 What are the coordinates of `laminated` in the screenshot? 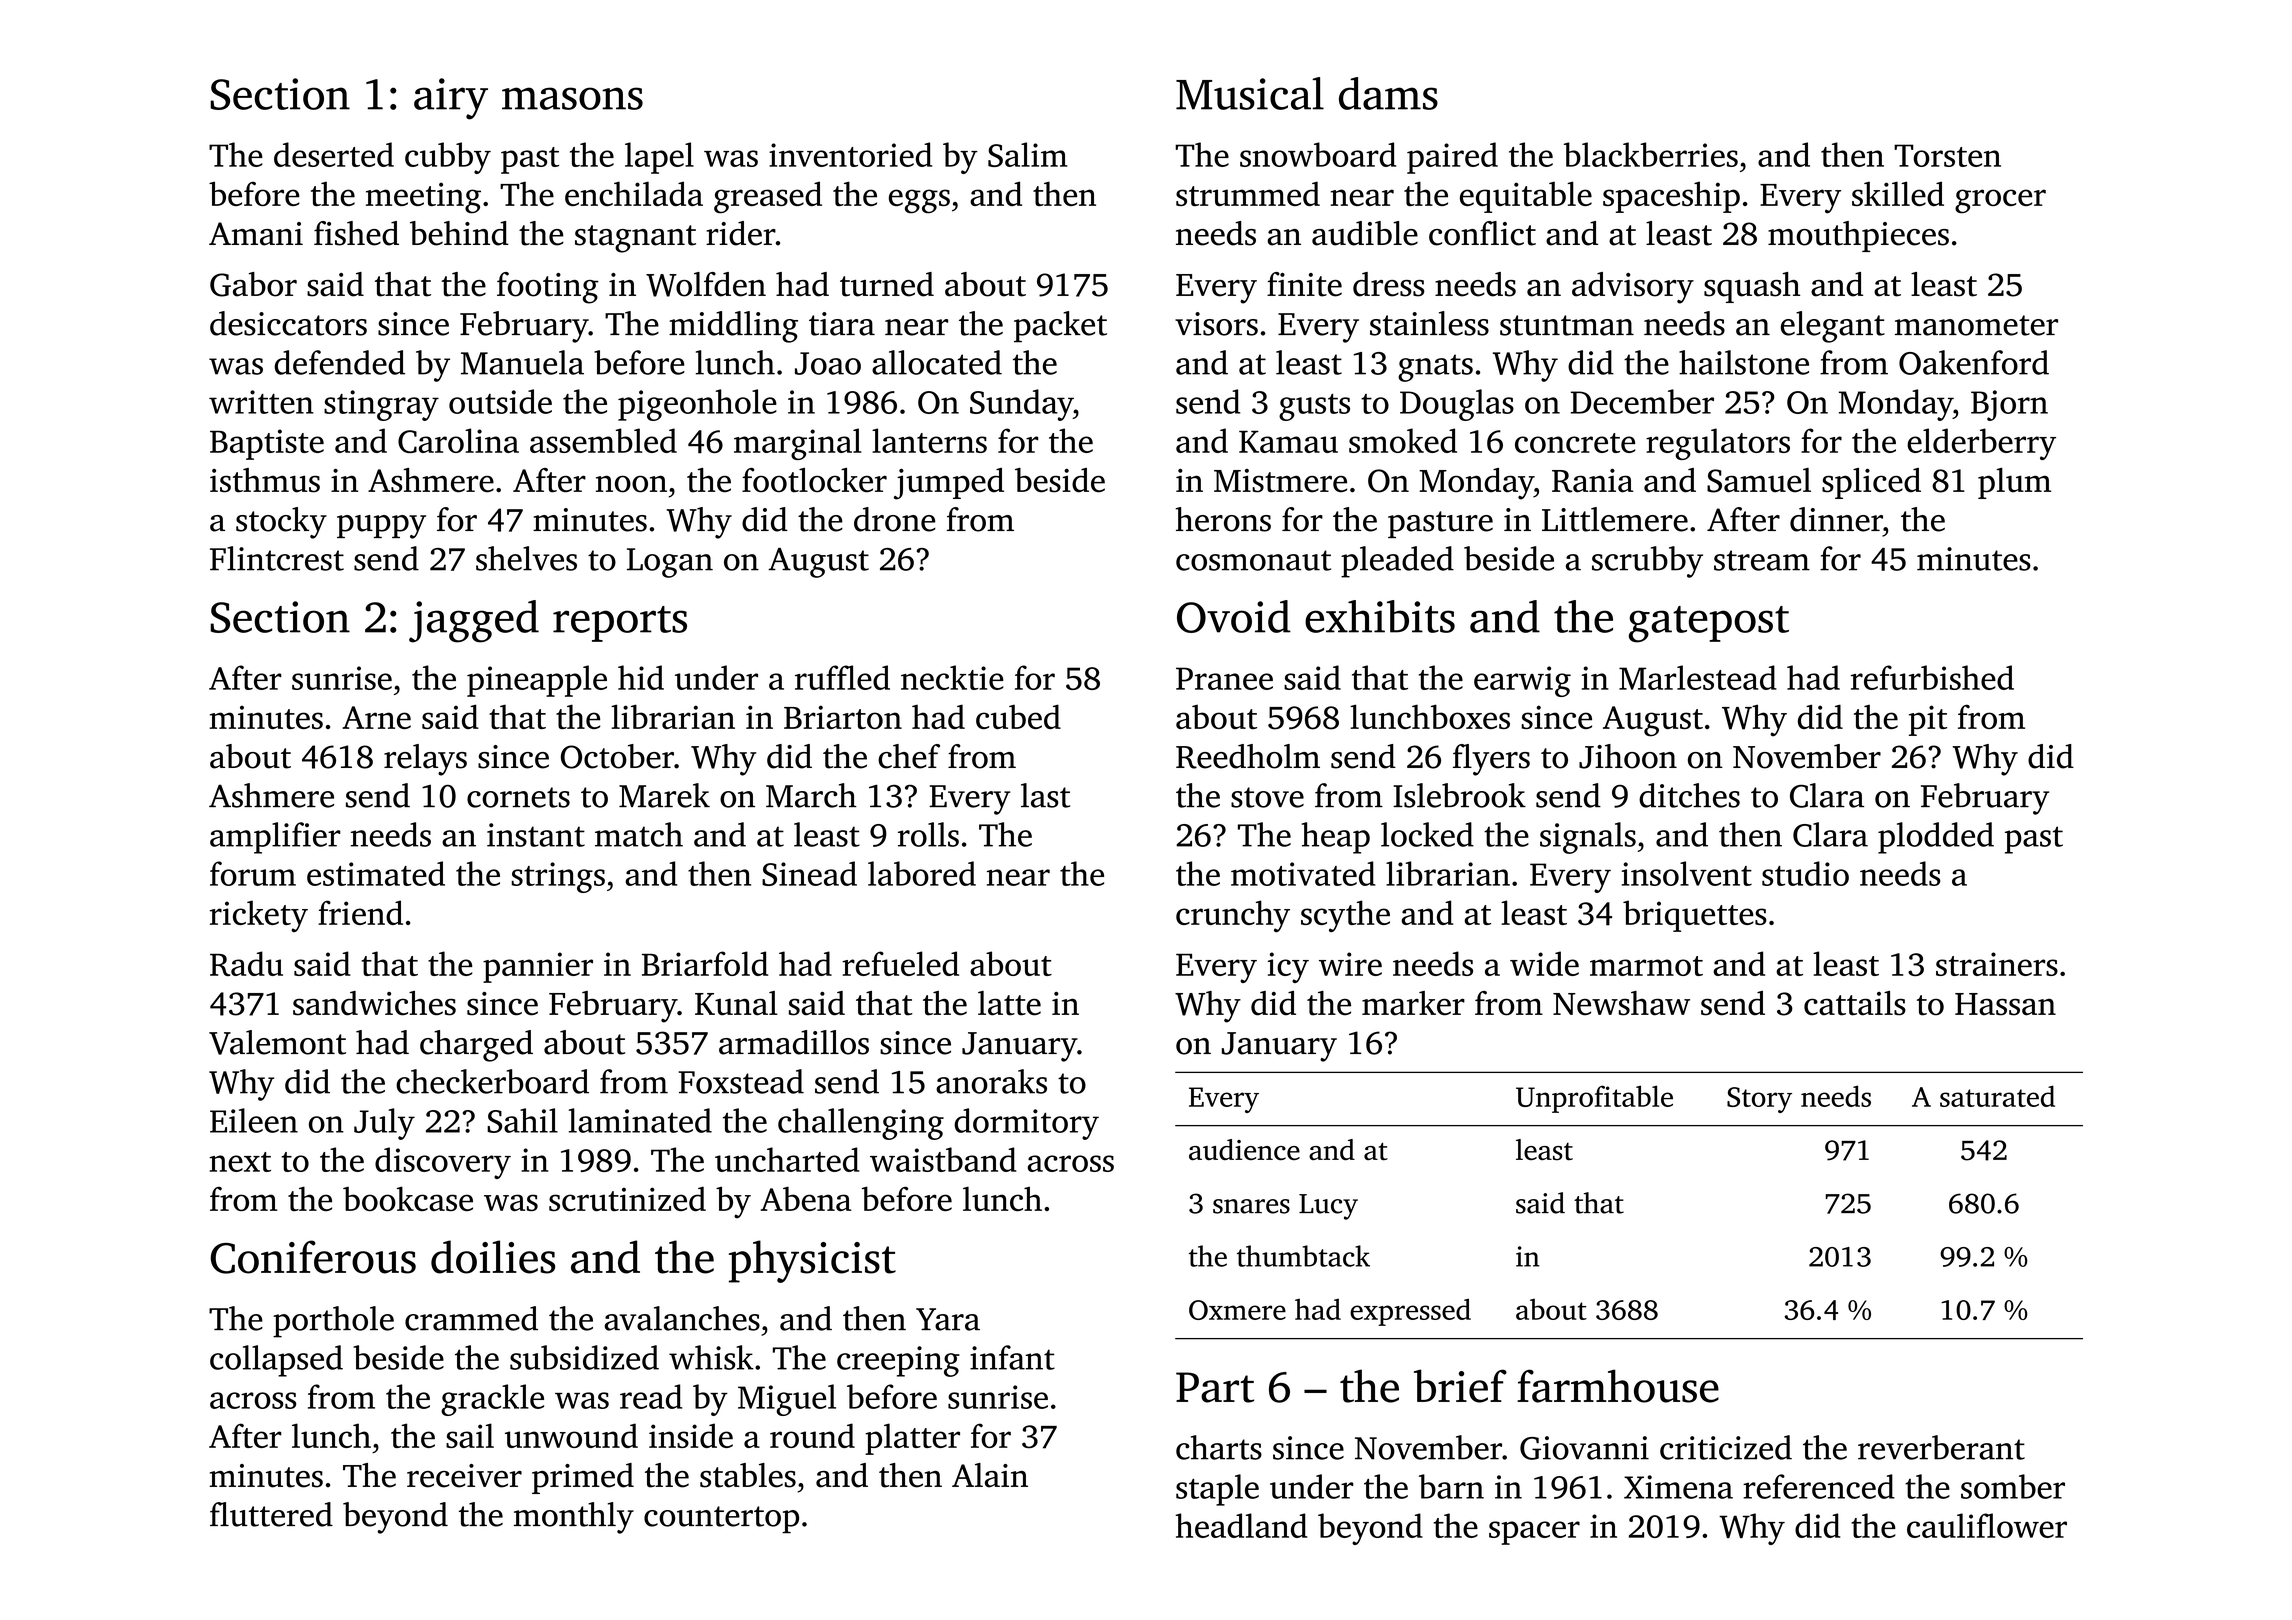 It's located at (640, 1120).
